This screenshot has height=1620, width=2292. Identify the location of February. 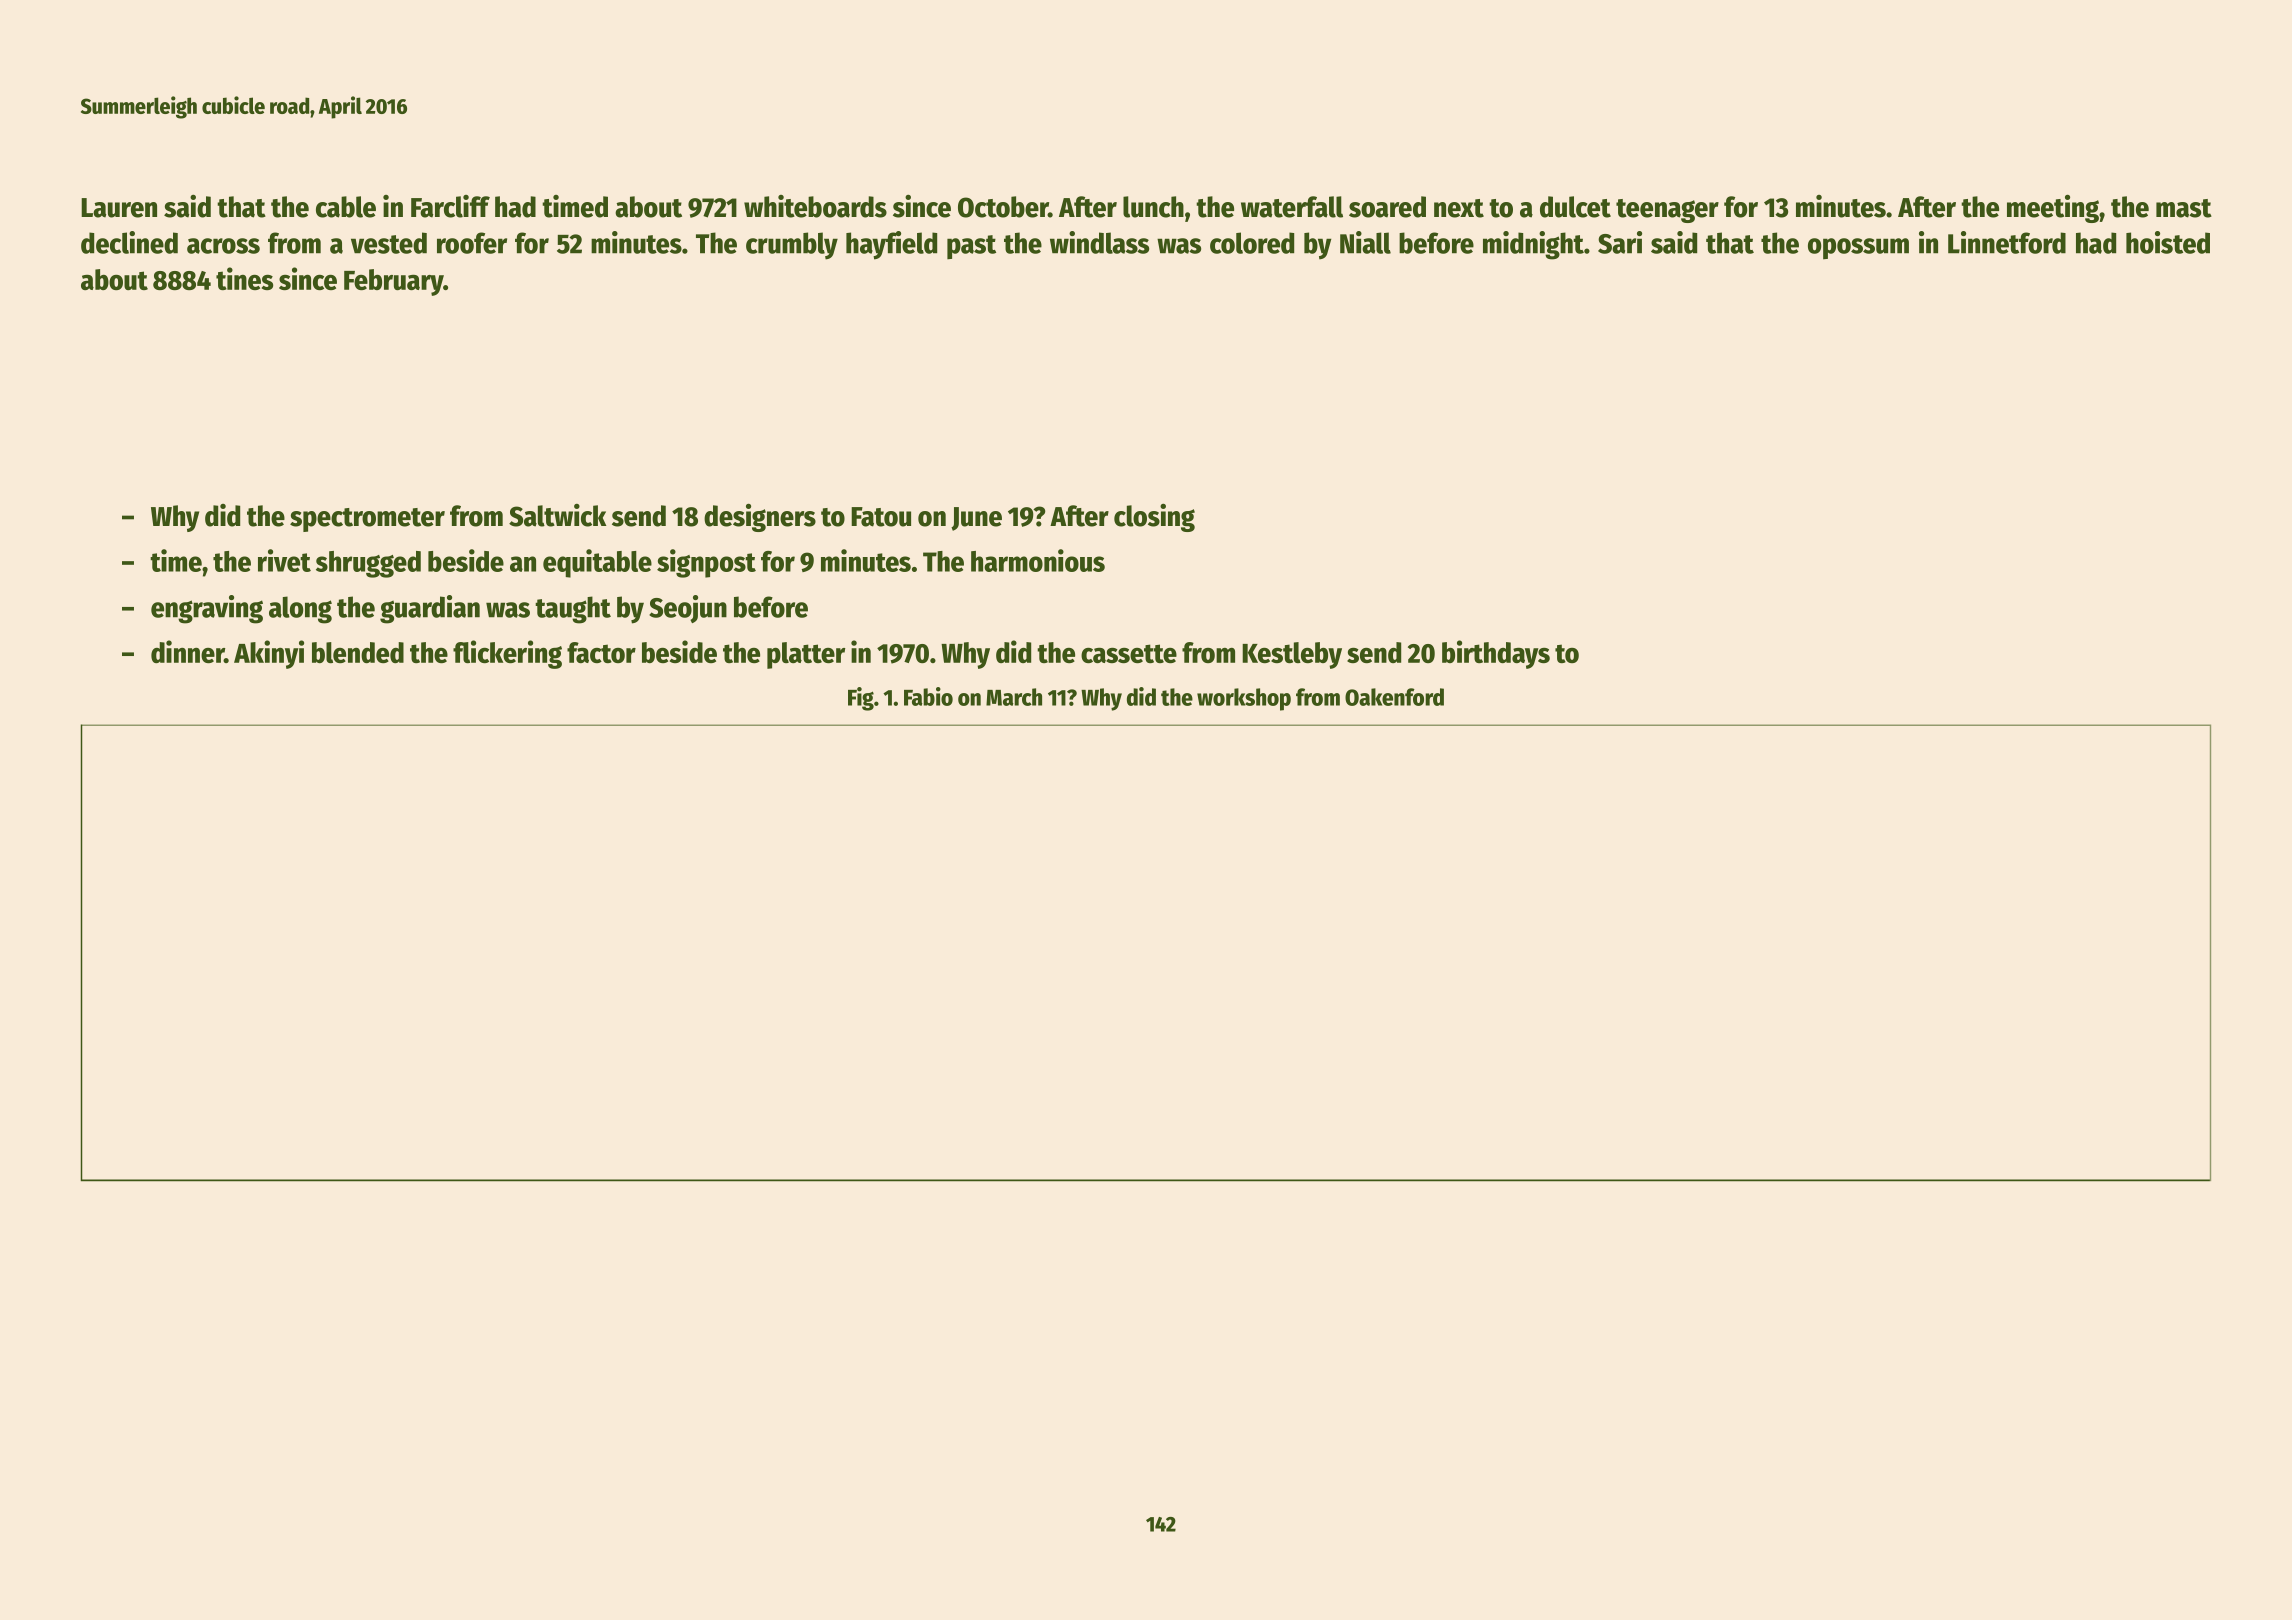
(394, 282).
